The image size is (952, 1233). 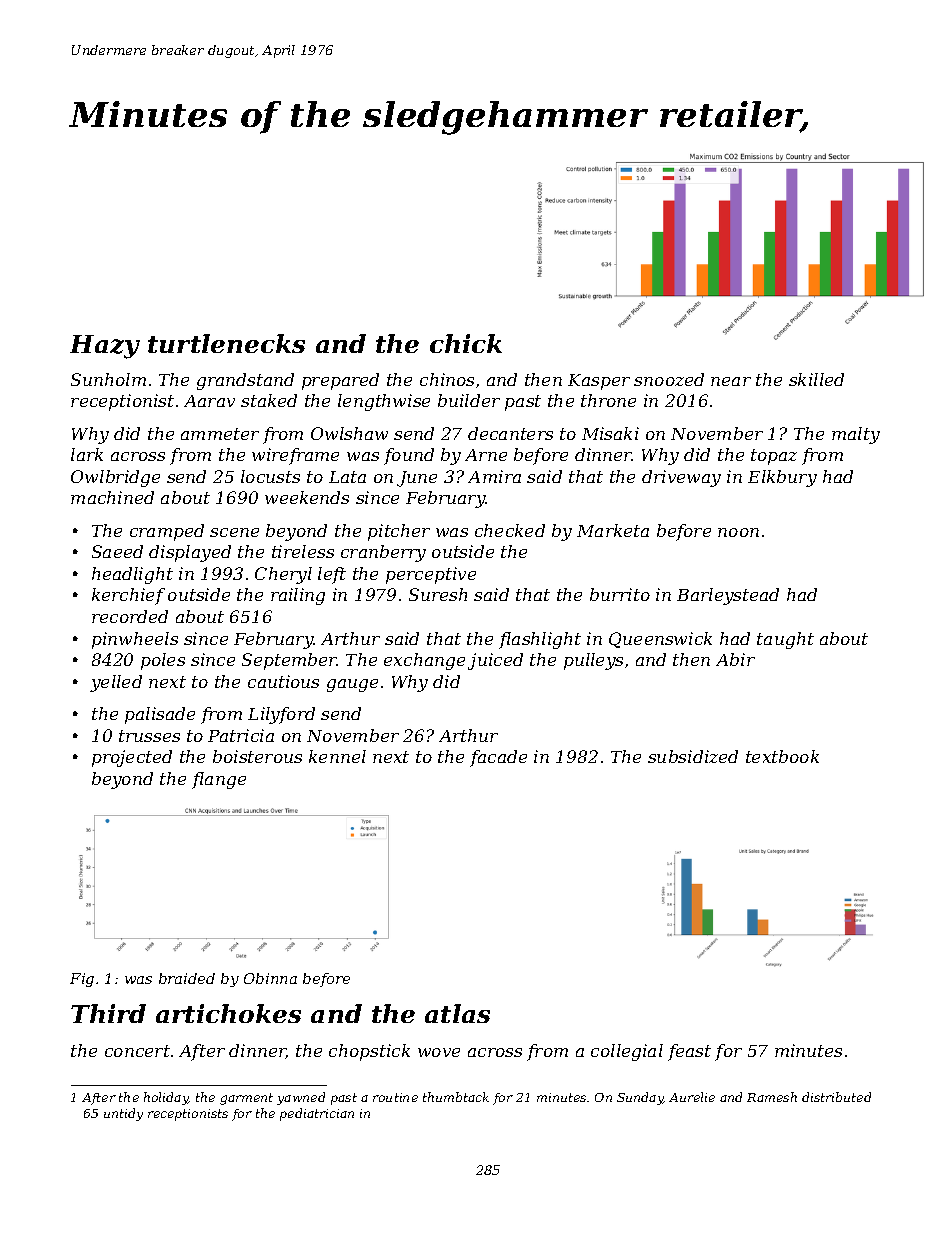 What do you see at coordinates (498, 758) in the screenshot?
I see `facade` at bounding box center [498, 758].
